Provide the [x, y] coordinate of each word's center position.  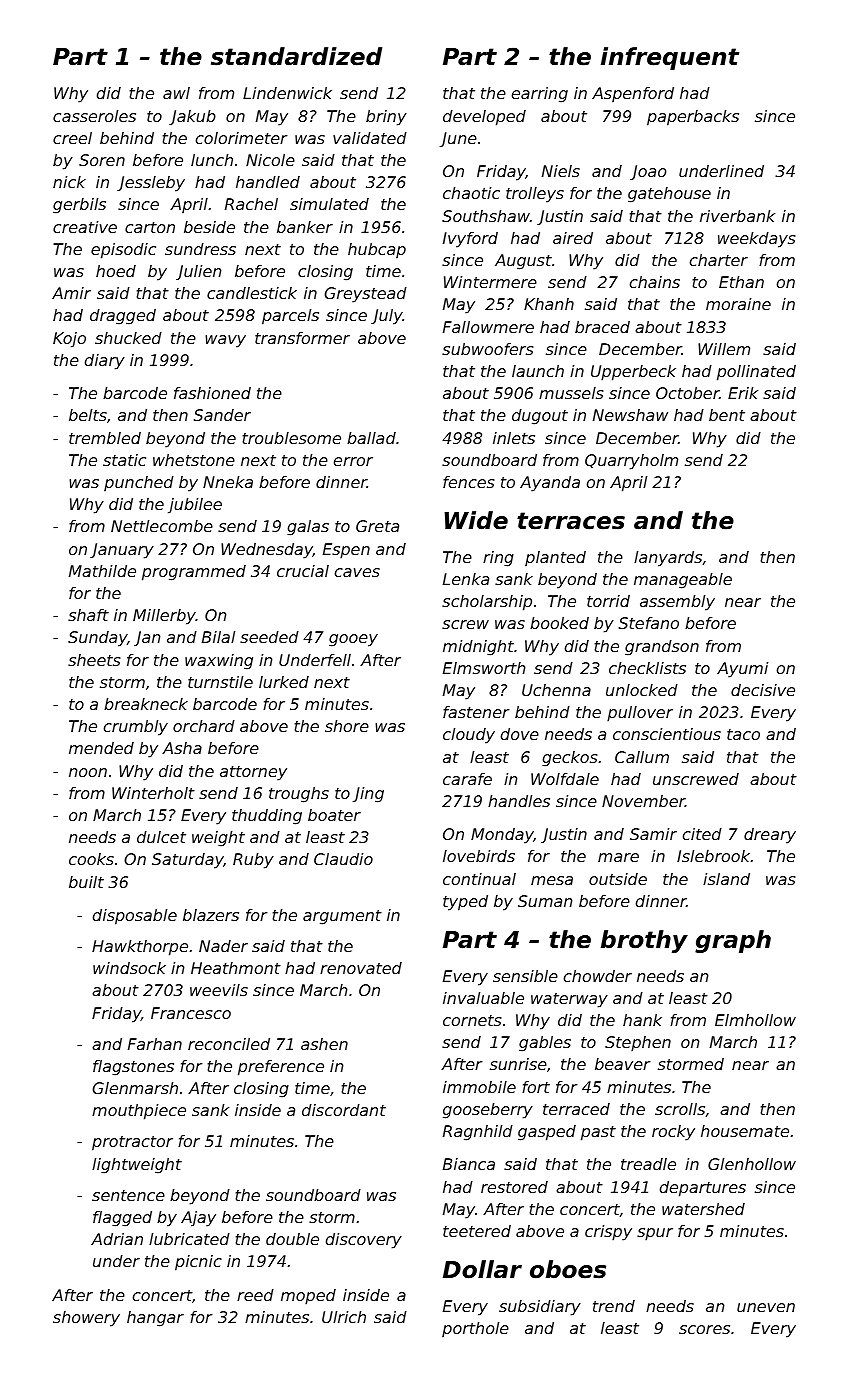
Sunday [97, 639]
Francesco [191, 1013]
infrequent [670, 58]
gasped [547, 1133]
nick [69, 182]
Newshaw [630, 415]
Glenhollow [752, 1164]
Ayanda [550, 484]
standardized [296, 56]
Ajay [198, 1219]
